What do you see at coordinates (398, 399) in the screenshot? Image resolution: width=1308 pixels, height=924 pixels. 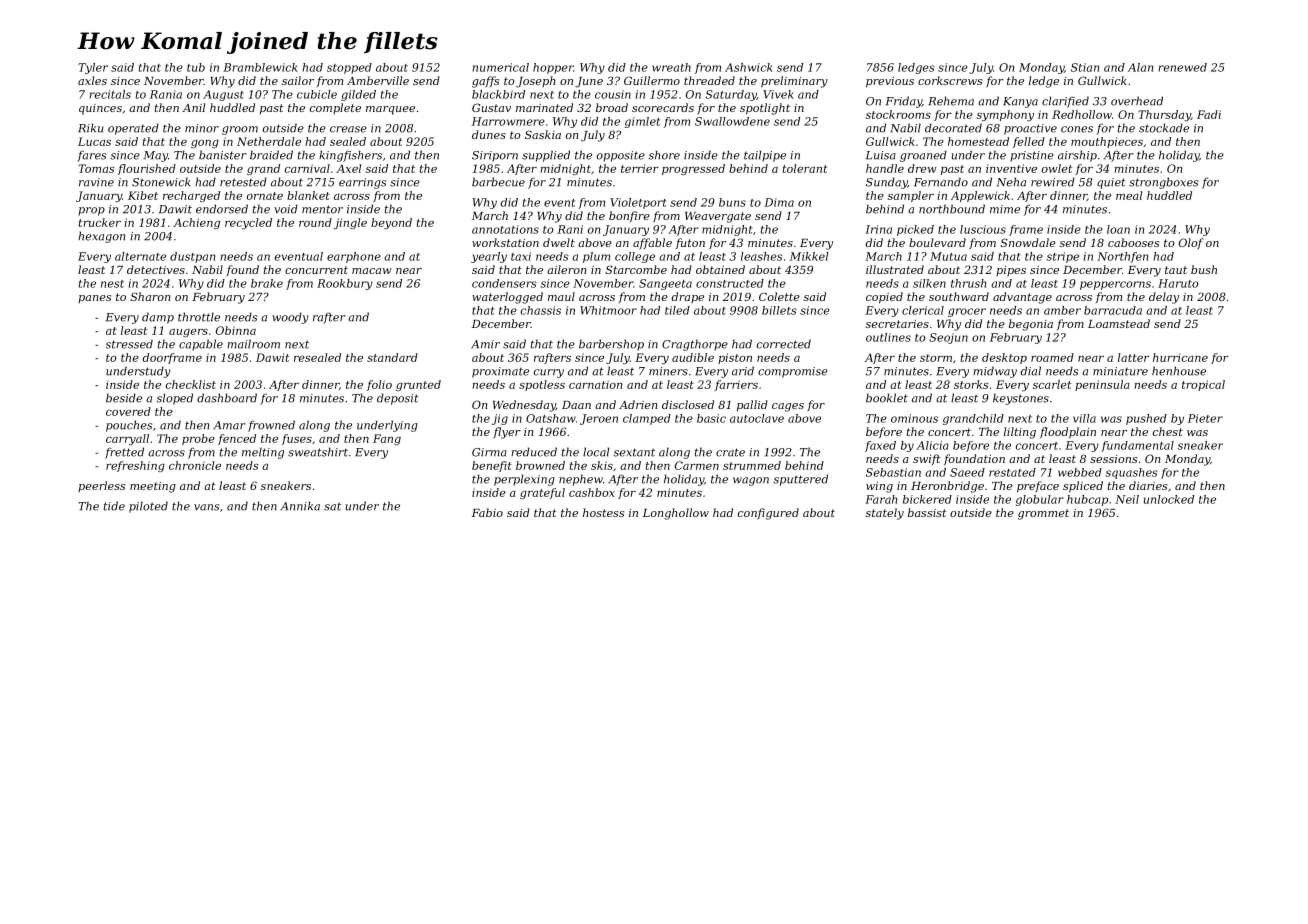 I see `deposit` at bounding box center [398, 399].
